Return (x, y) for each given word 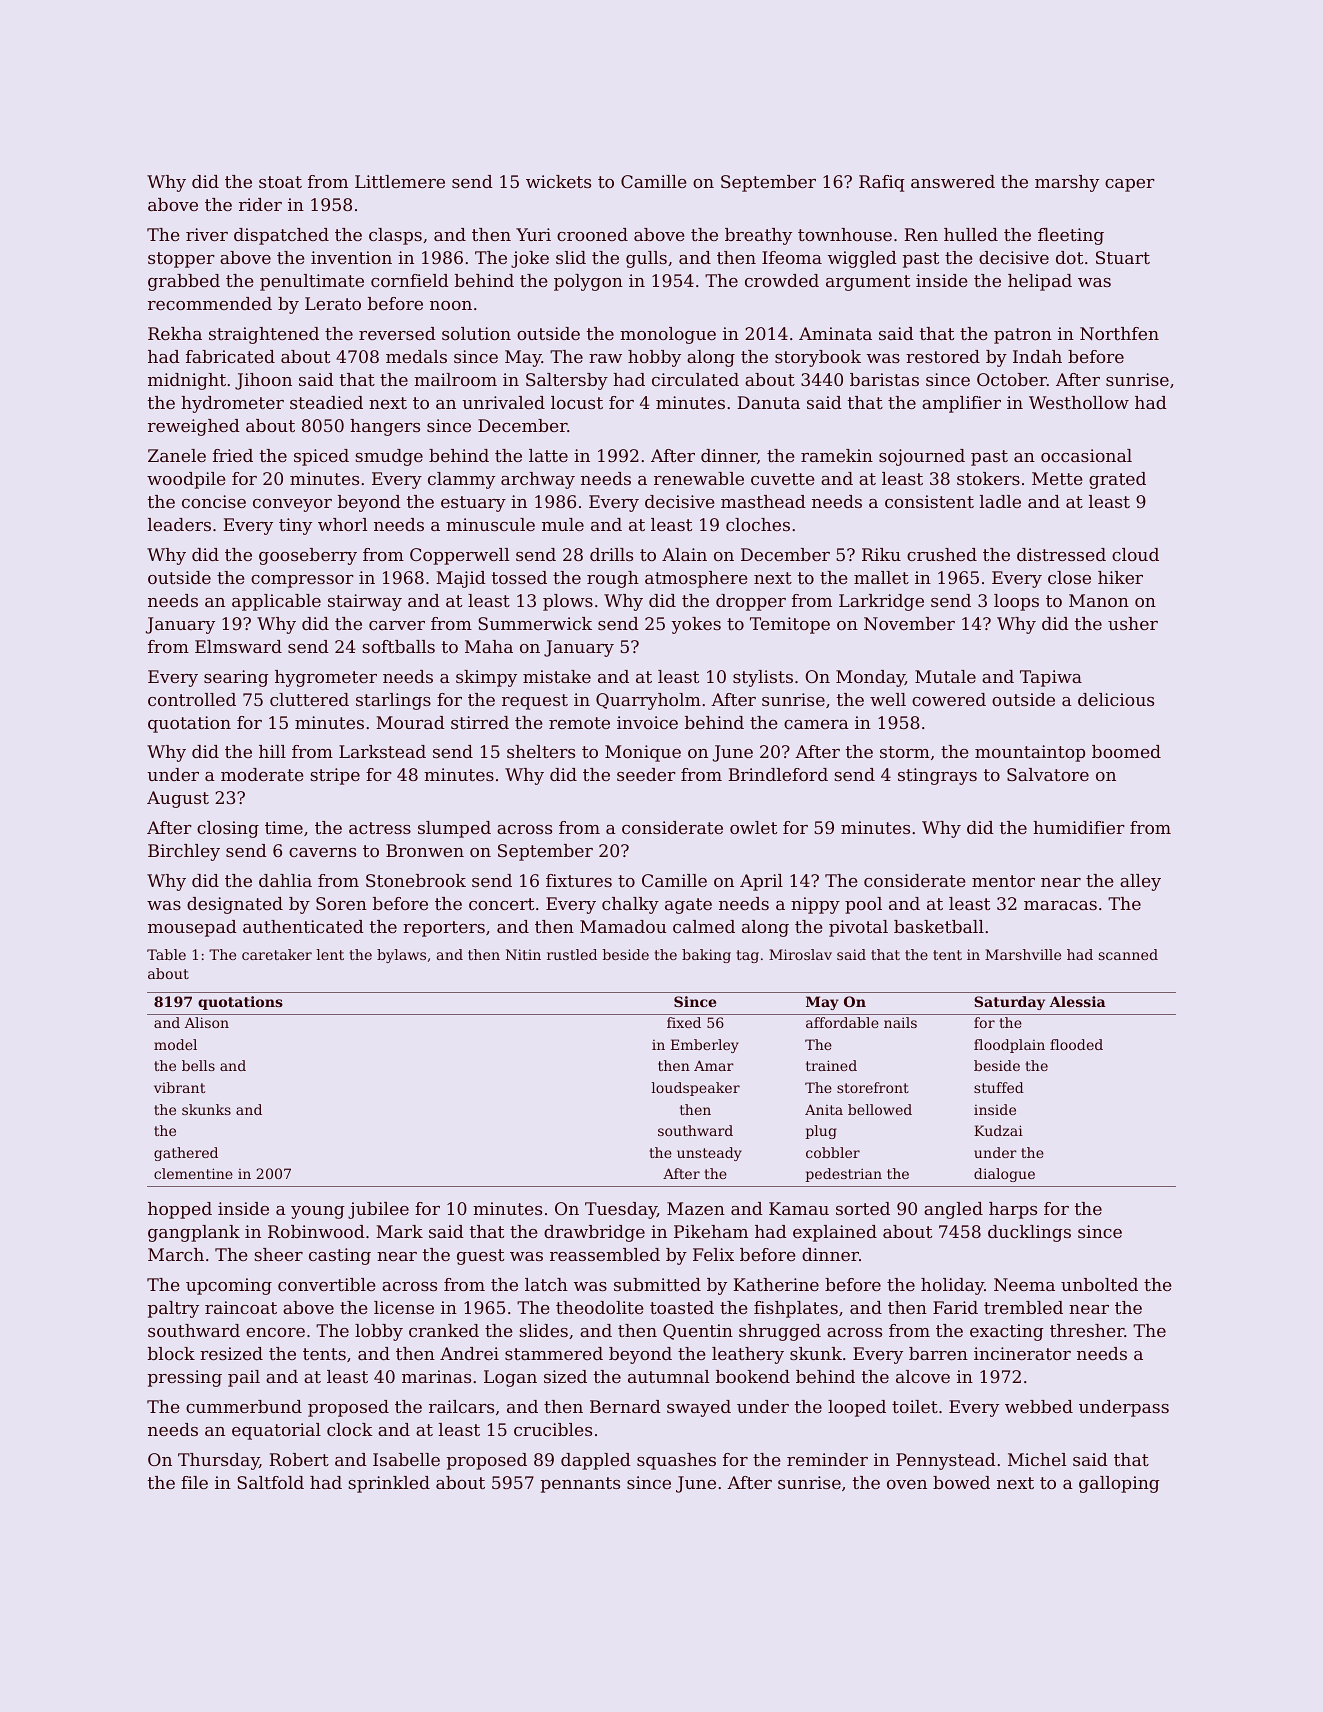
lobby (379, 1332)
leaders (179, 524)
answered (953, 181)
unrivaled (503, 402)
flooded (1076, 1044)
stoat (280, 182)
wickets (558, 181)
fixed (684, 1022)
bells (198, 1065)
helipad (1040, 282)
